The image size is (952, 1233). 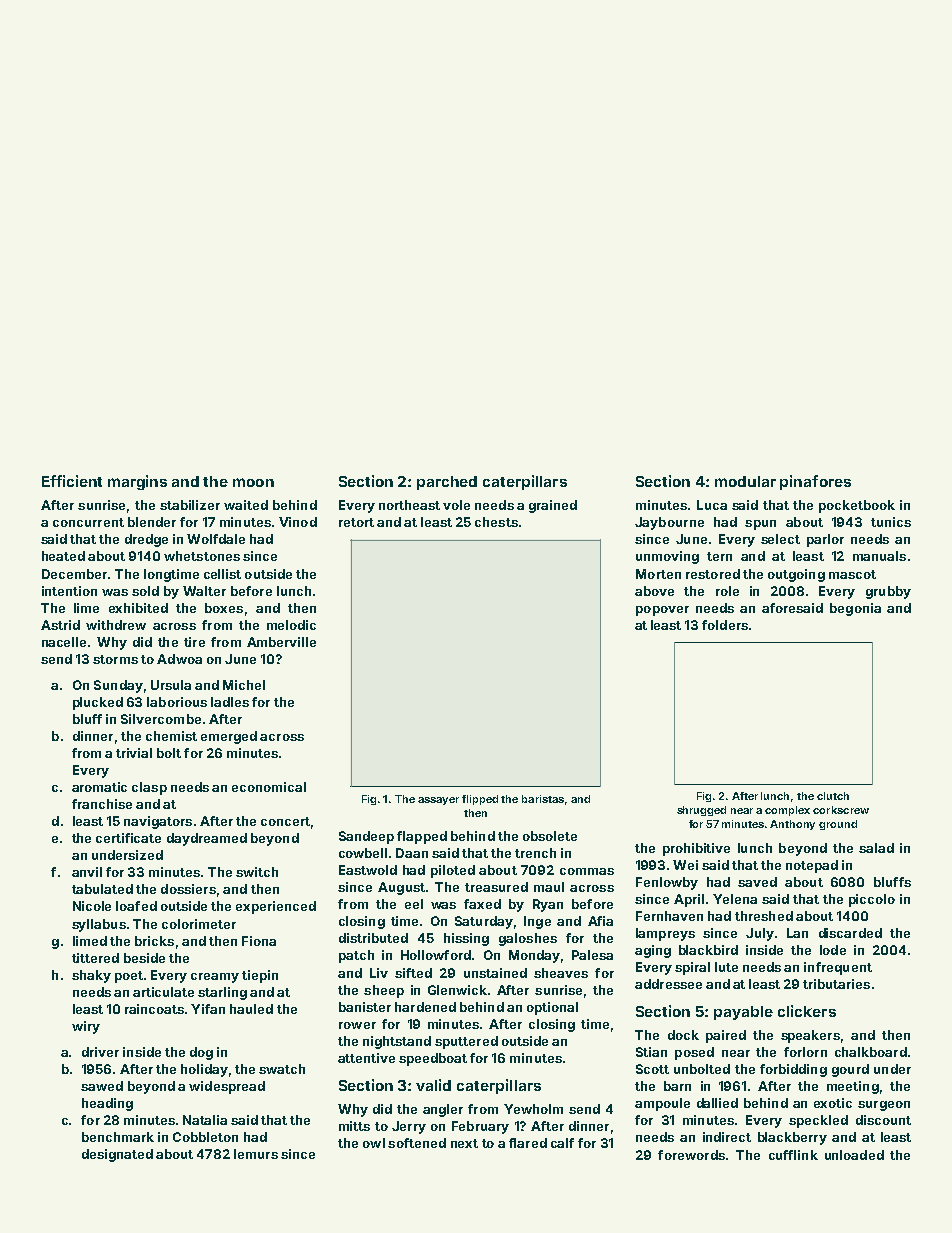 I want to click on modular, so click(x=745, y=481).
